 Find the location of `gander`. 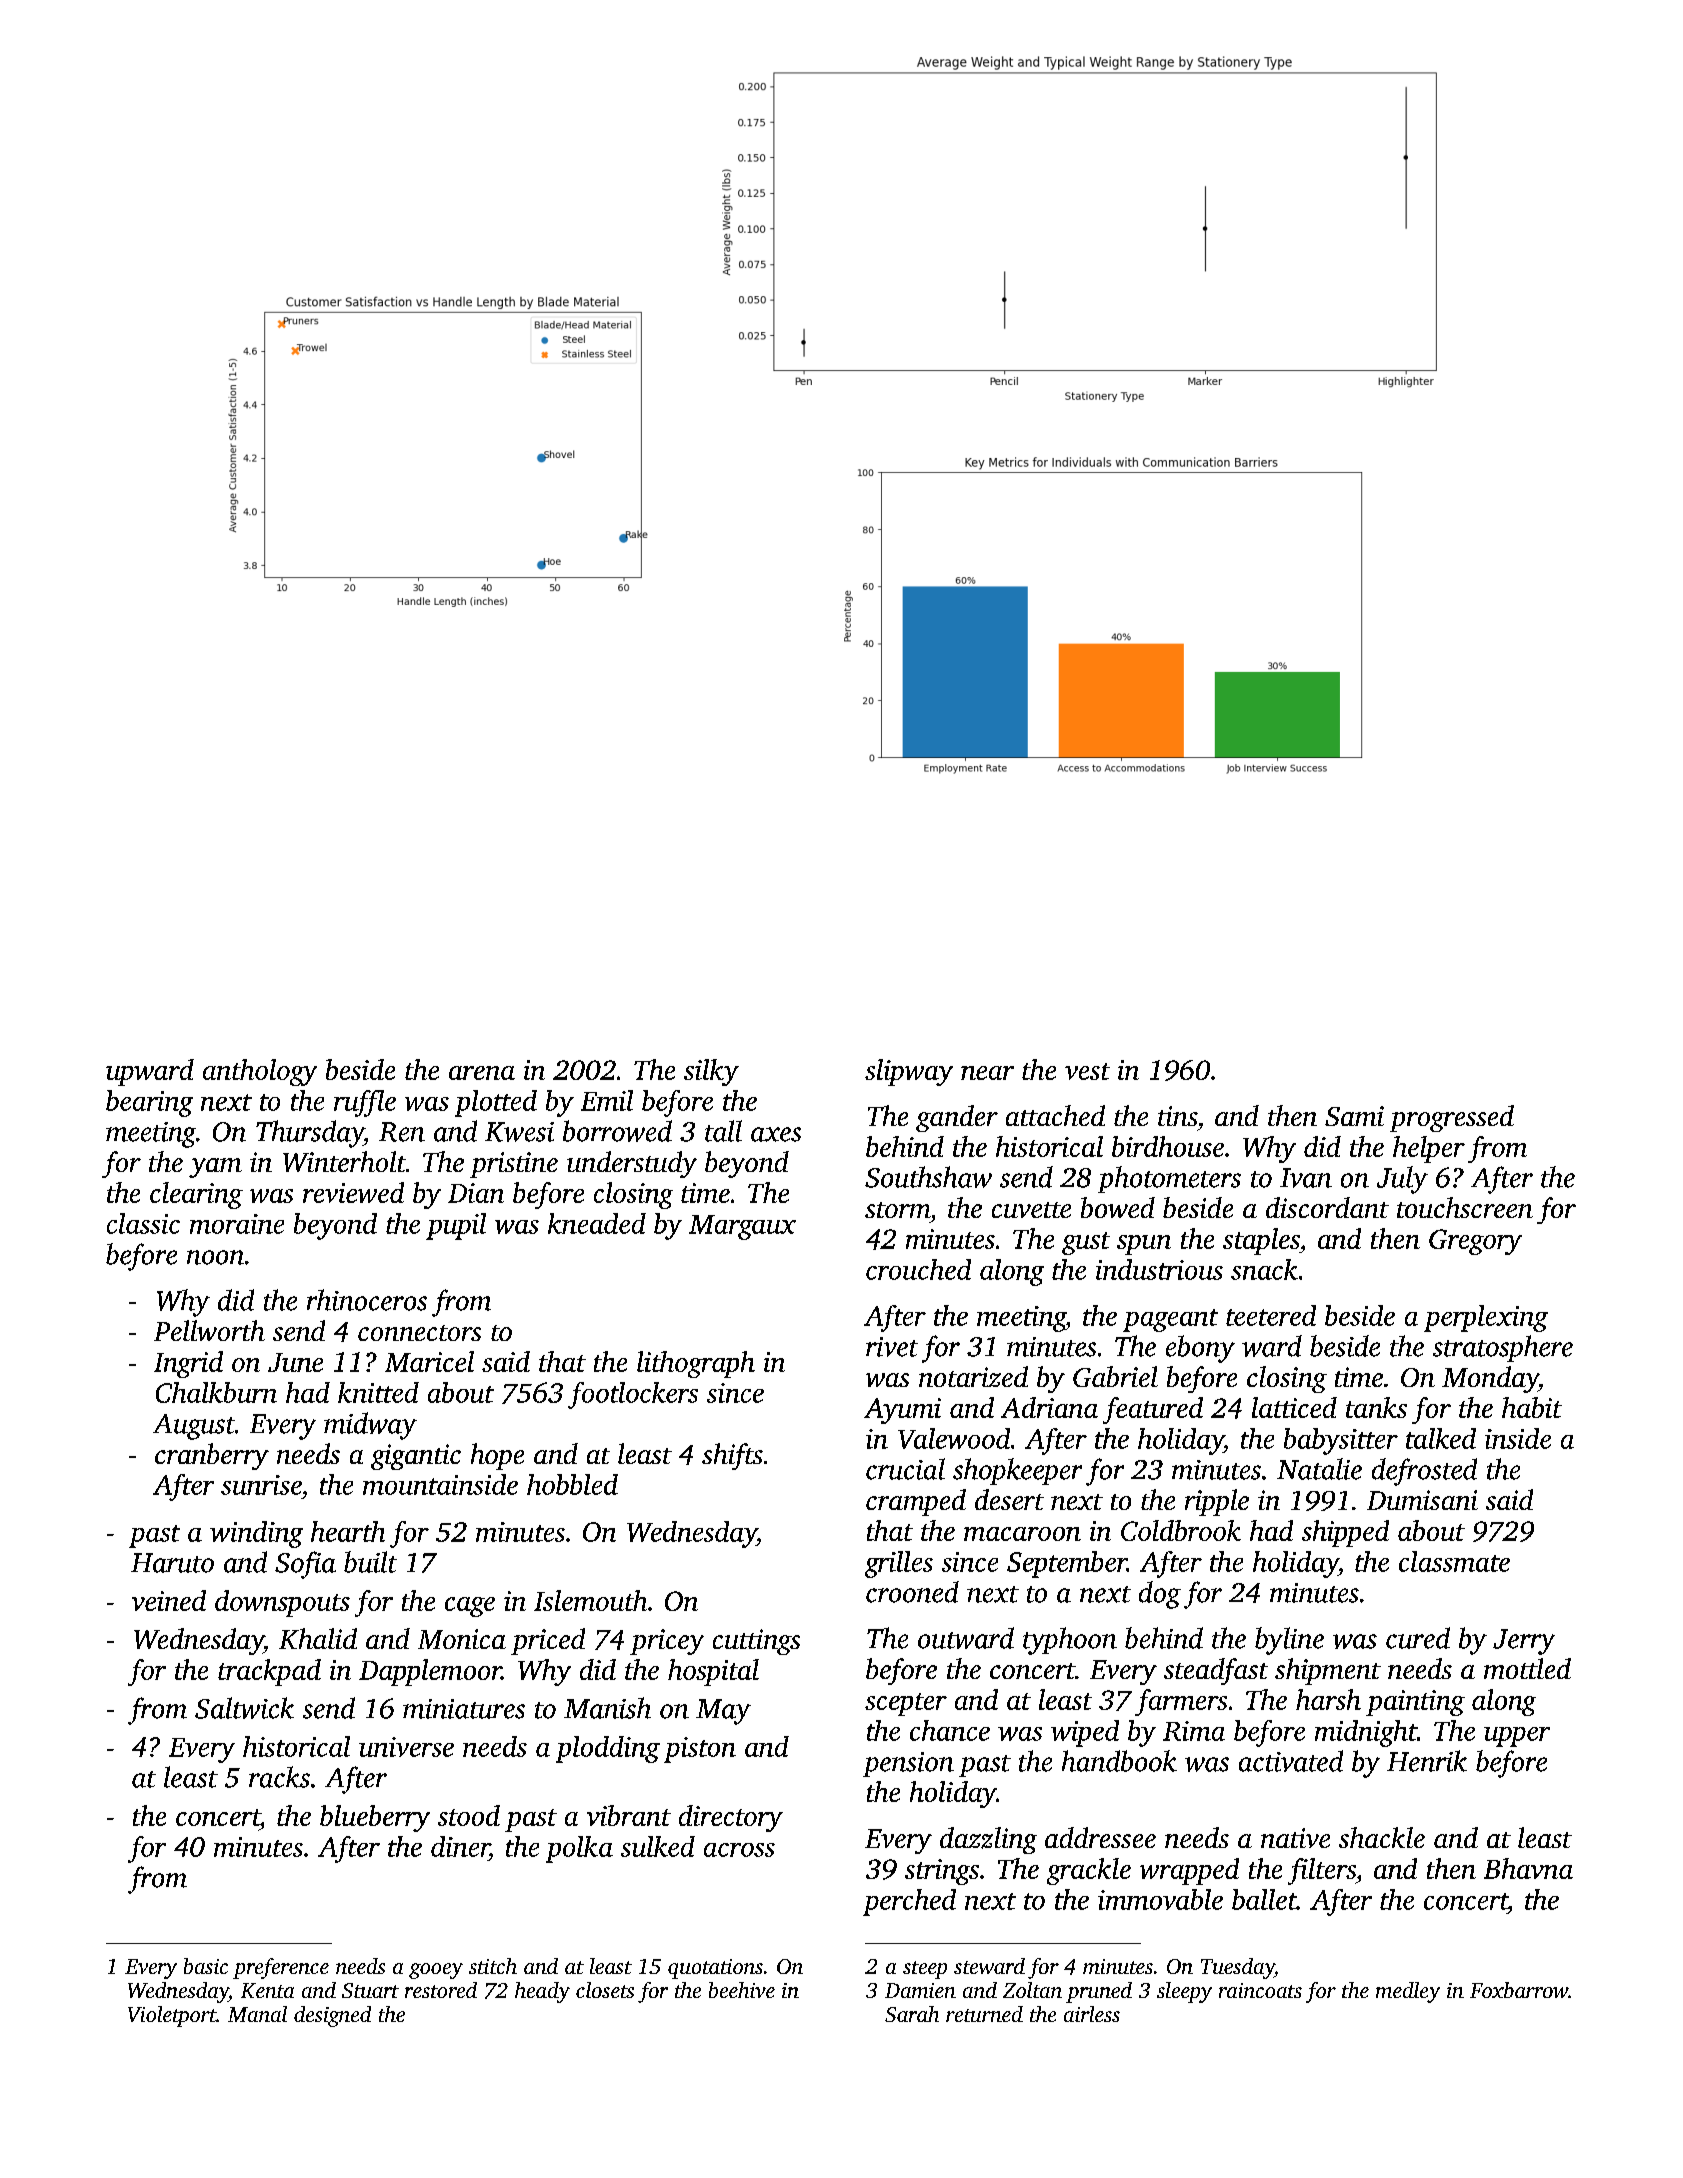

gander is located at coordinates (957, 1118).
